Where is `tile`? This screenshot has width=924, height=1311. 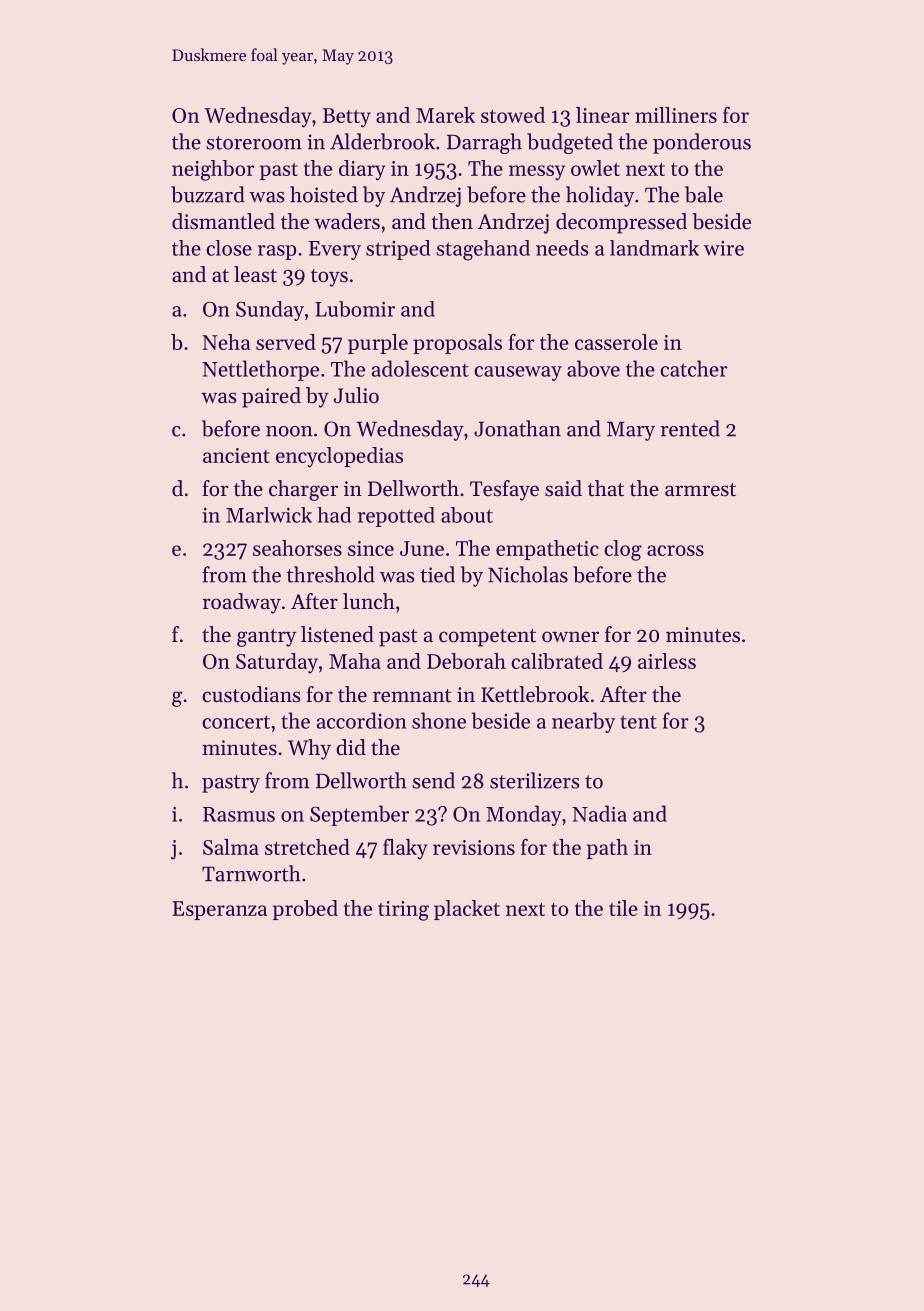 tile is located at coordinates (623, 908).
